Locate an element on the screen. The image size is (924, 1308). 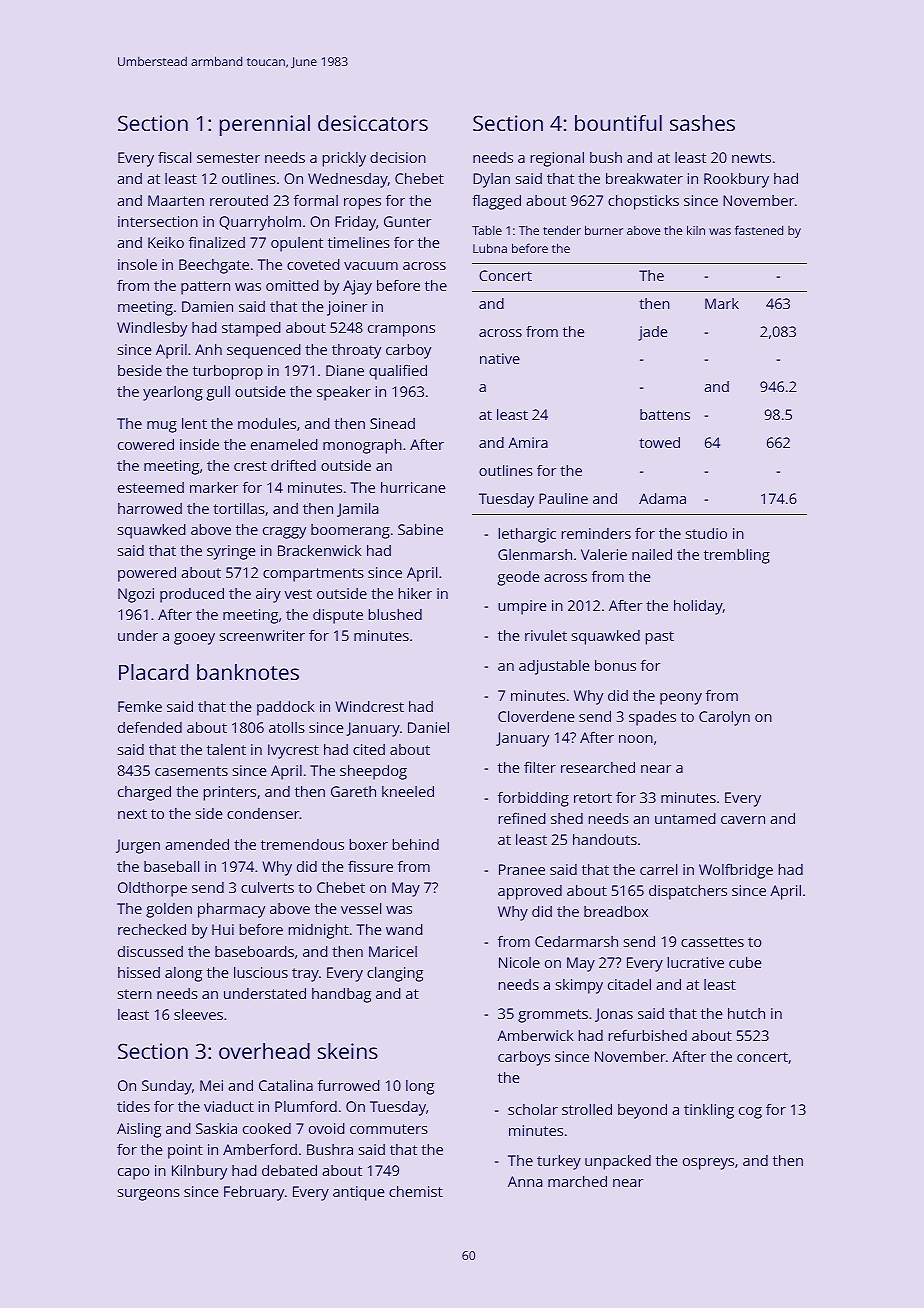
speaker is located at coordinates (344, 393).
